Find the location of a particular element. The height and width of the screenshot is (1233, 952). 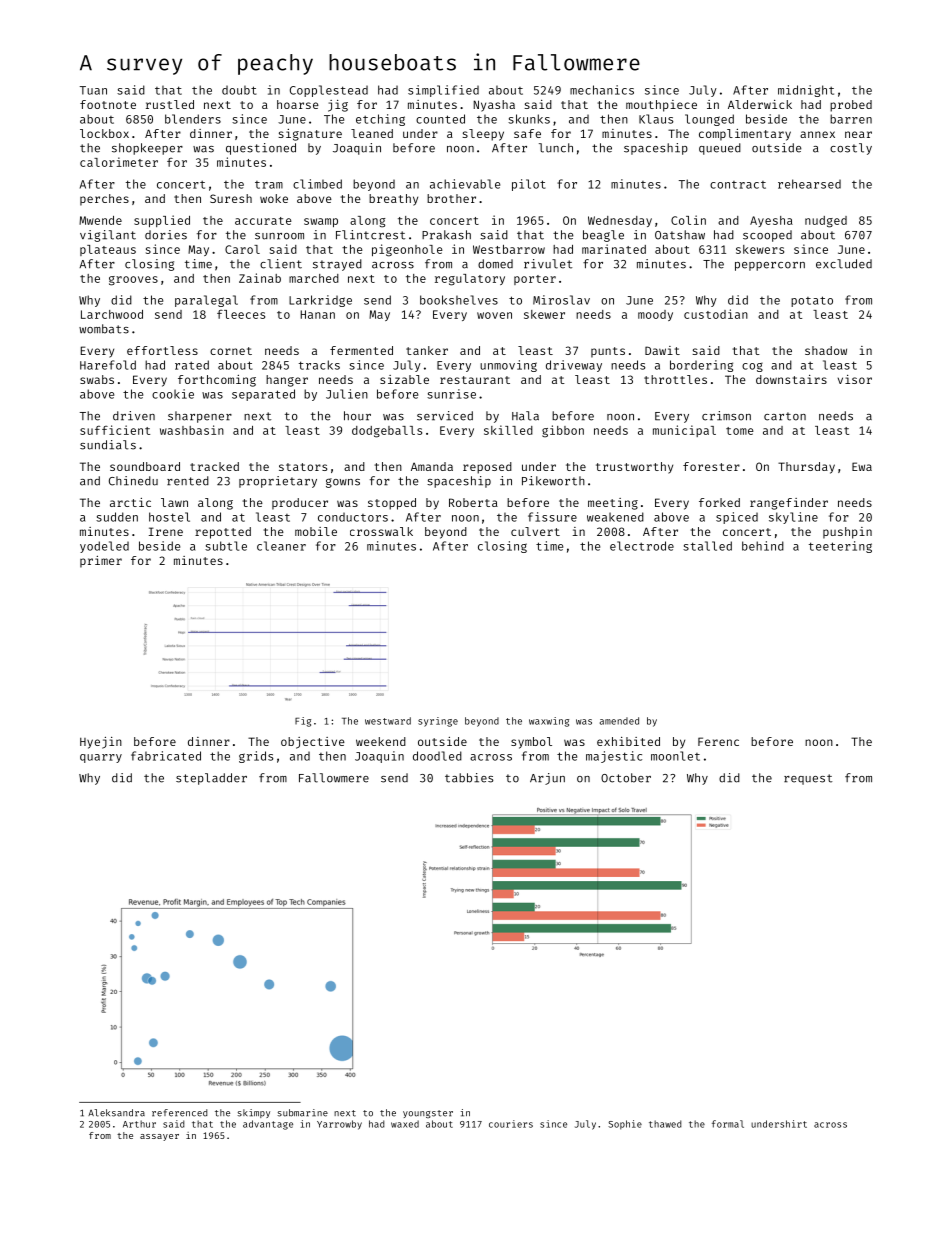

Suresh is located at coordinates (231, 198).
